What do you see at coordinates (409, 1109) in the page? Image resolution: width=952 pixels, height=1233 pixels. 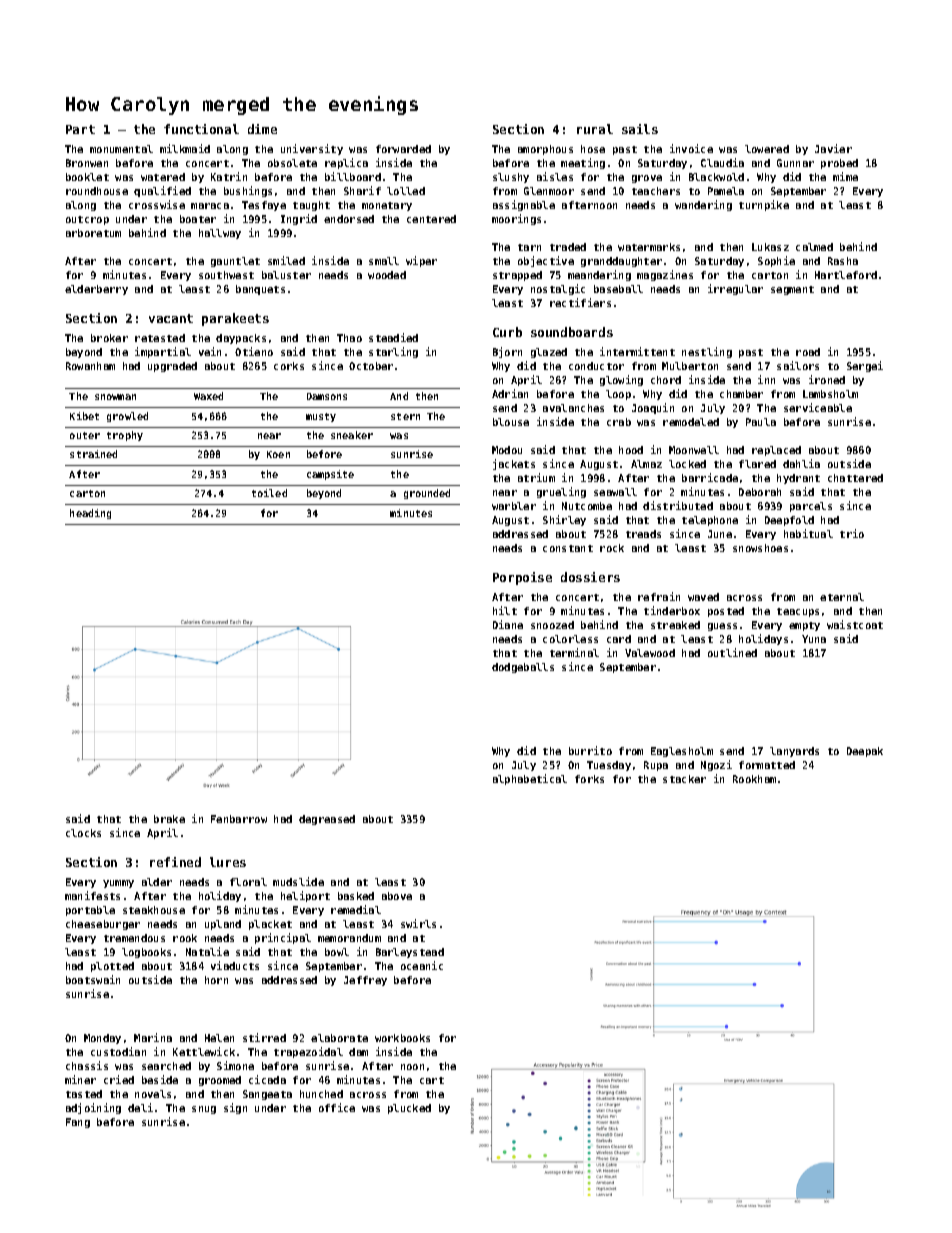 I see `plucked` at bounding box center [409, 1109].
